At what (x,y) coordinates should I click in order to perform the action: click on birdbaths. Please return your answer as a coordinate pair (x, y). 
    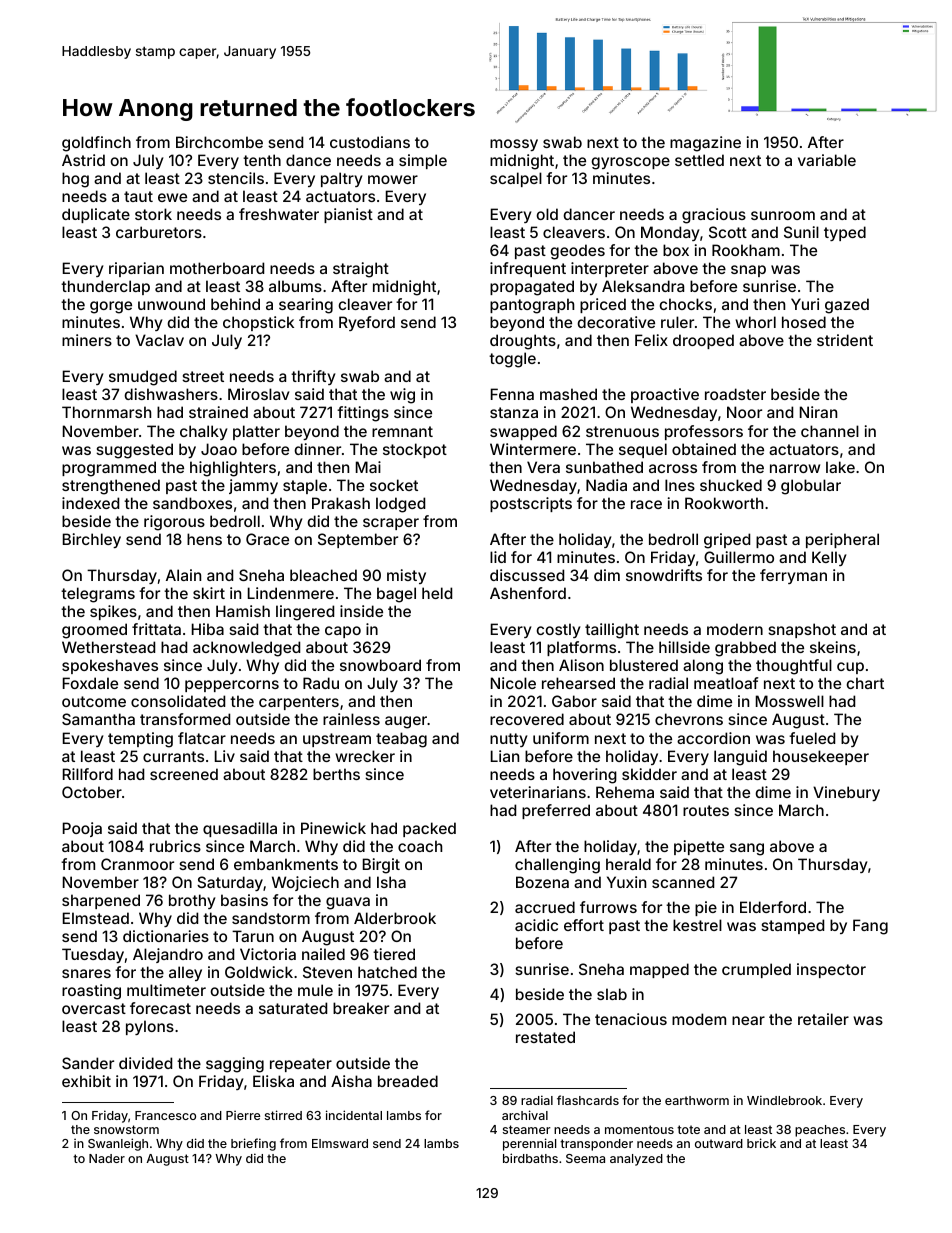
    Looking at the image, I should click on (530, 1158).
